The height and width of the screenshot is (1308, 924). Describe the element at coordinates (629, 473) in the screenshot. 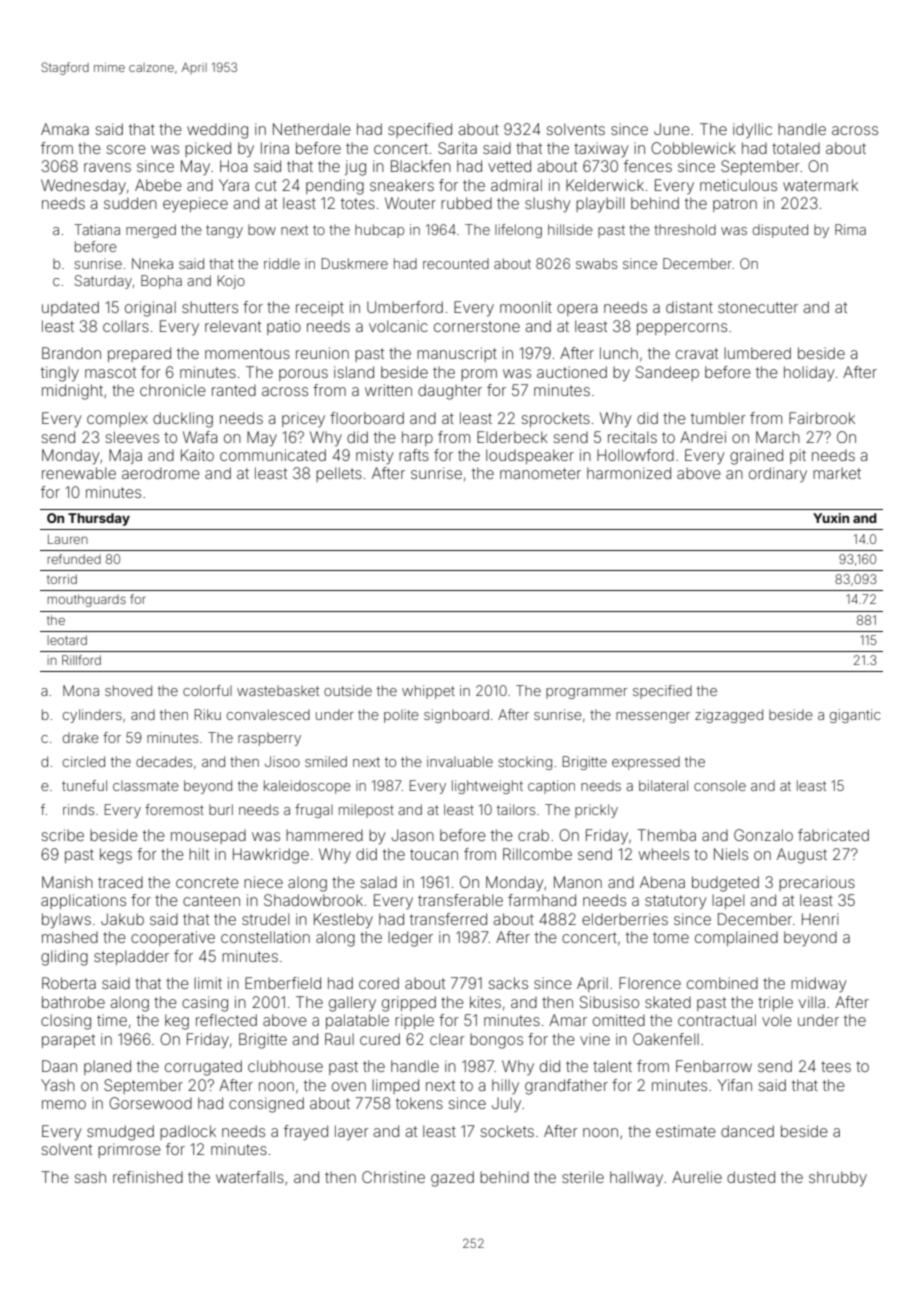

I see `harmonized` at that location.
